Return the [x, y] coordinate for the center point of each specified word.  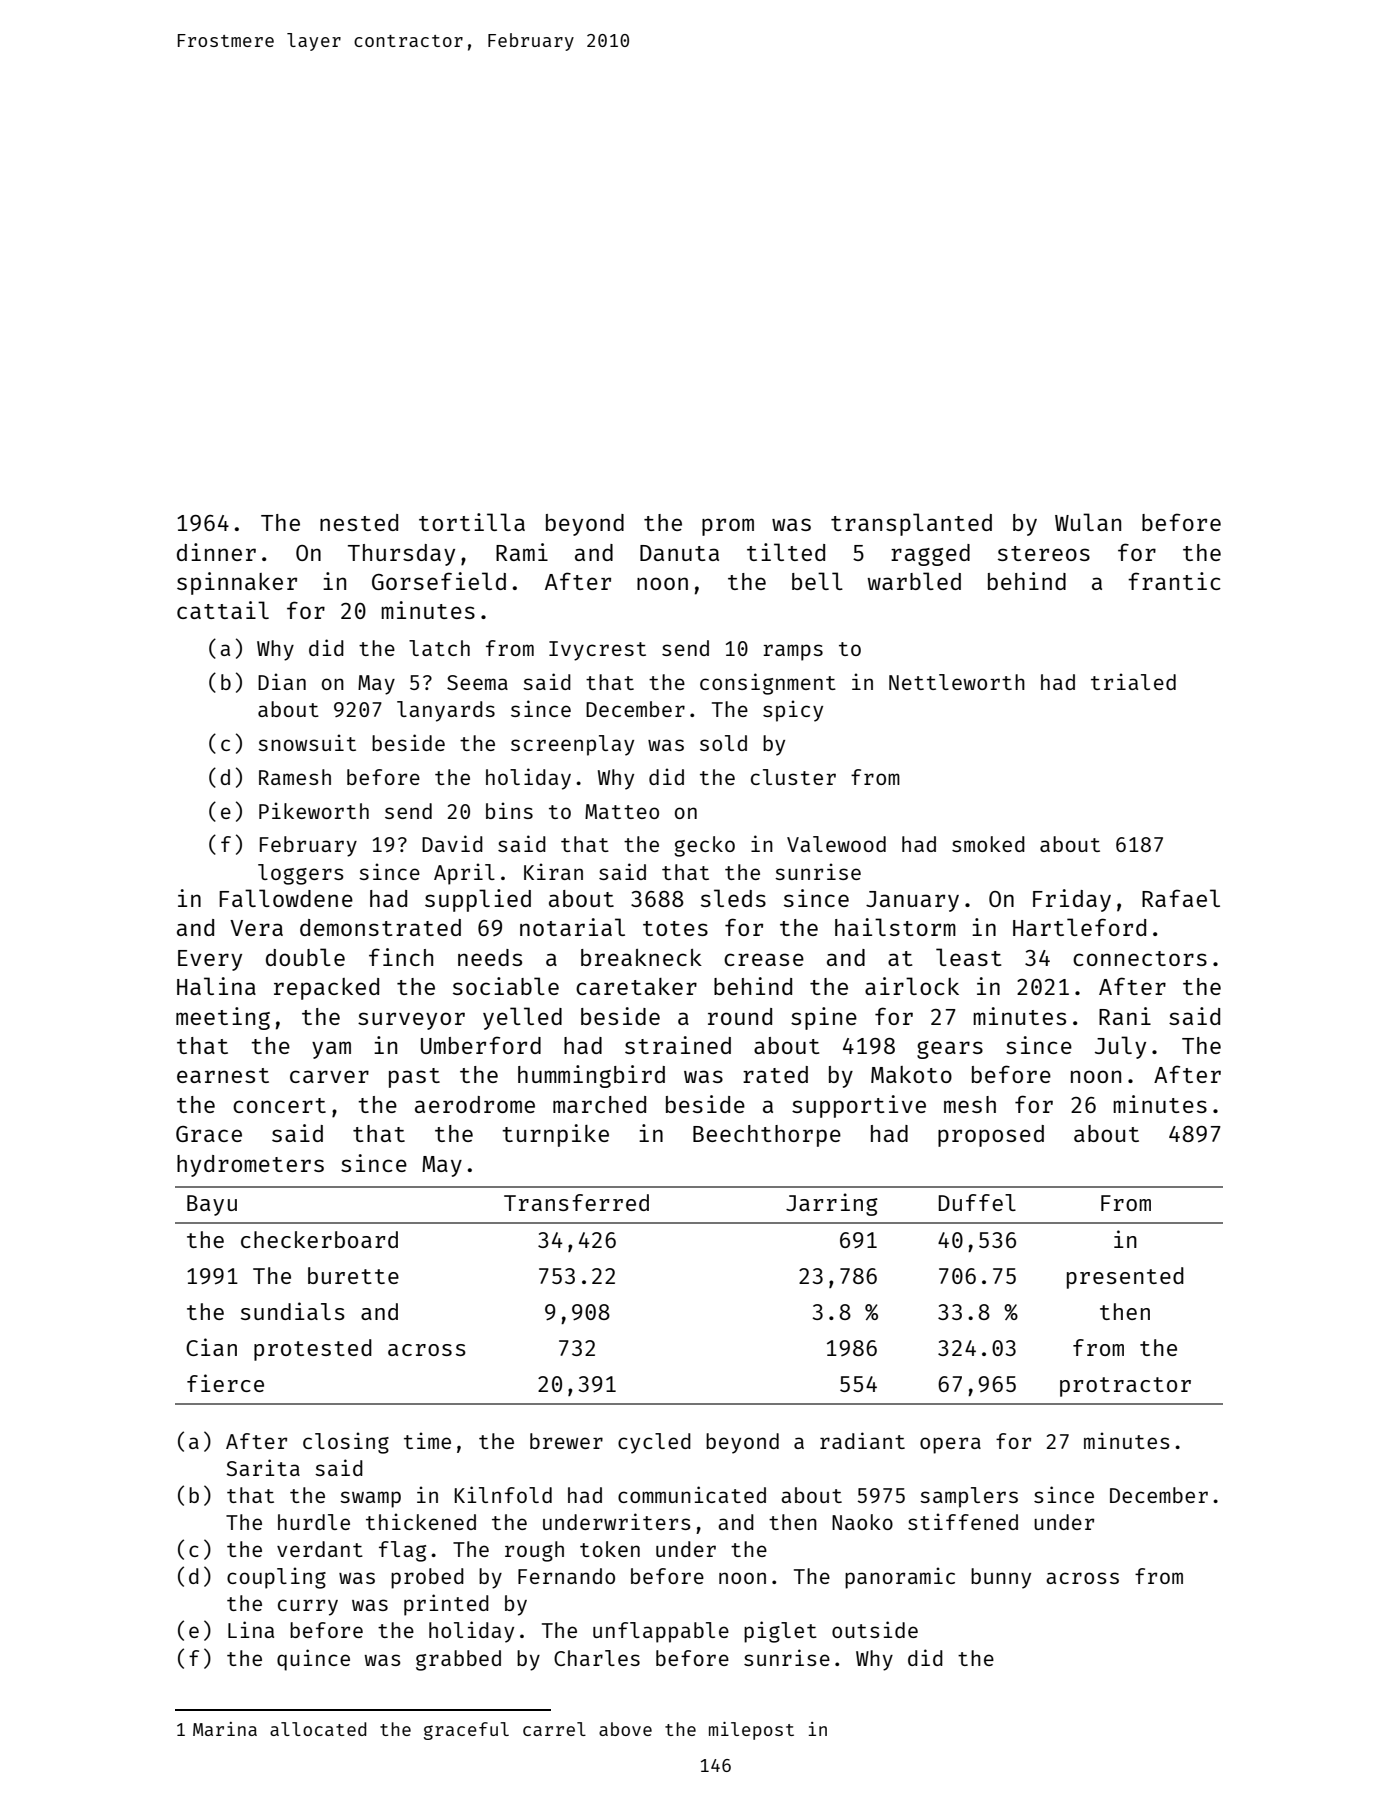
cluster [793, 777]
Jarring [832, 1204]
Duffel [977, 1202]
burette [353, 1275]
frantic [1174, 581]
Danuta [679, 553]
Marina [225, 1729]
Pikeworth [314, 810]
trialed [1133, 681]
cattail [223, 610]
